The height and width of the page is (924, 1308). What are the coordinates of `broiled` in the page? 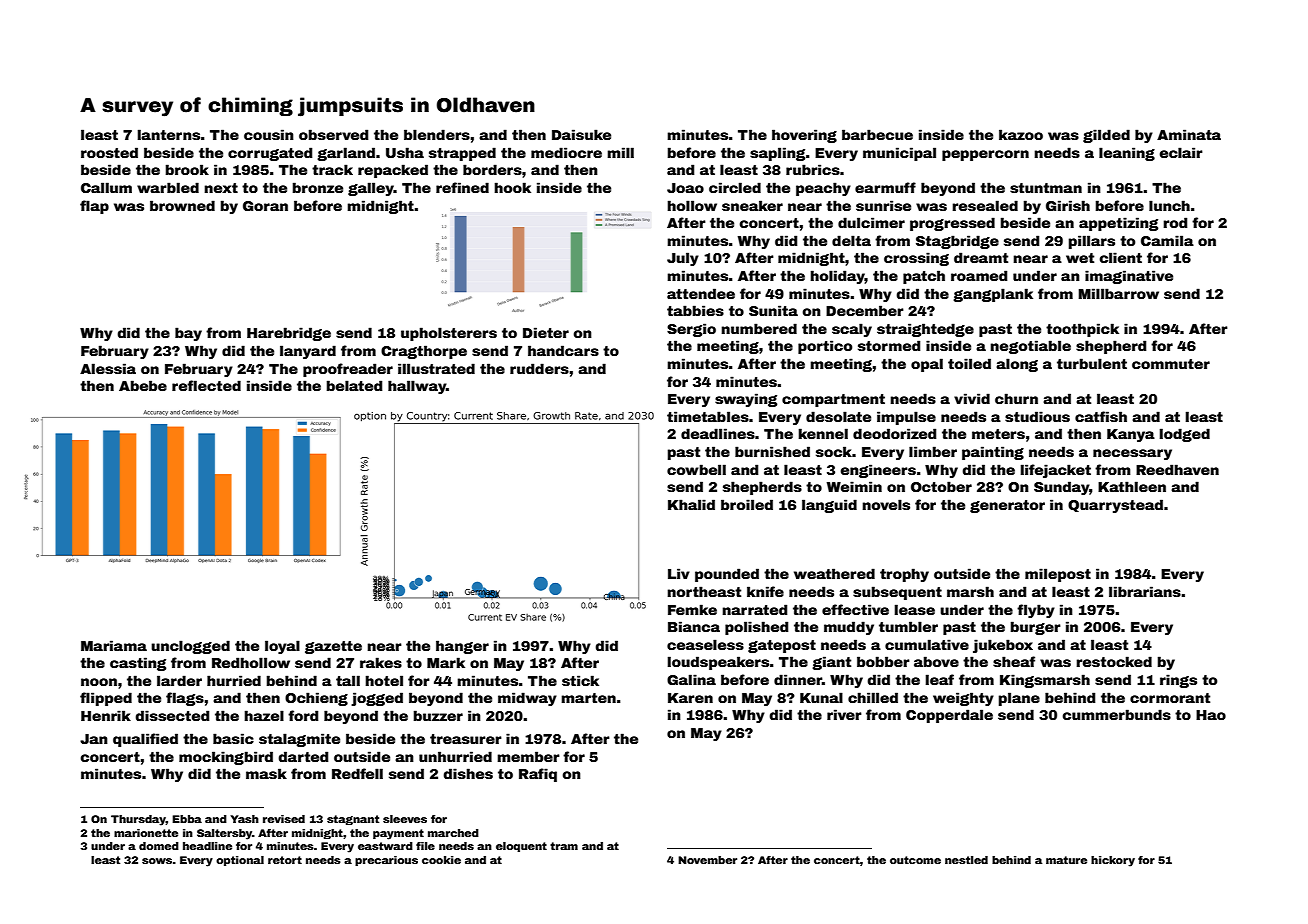 It's located at (747, 504).
